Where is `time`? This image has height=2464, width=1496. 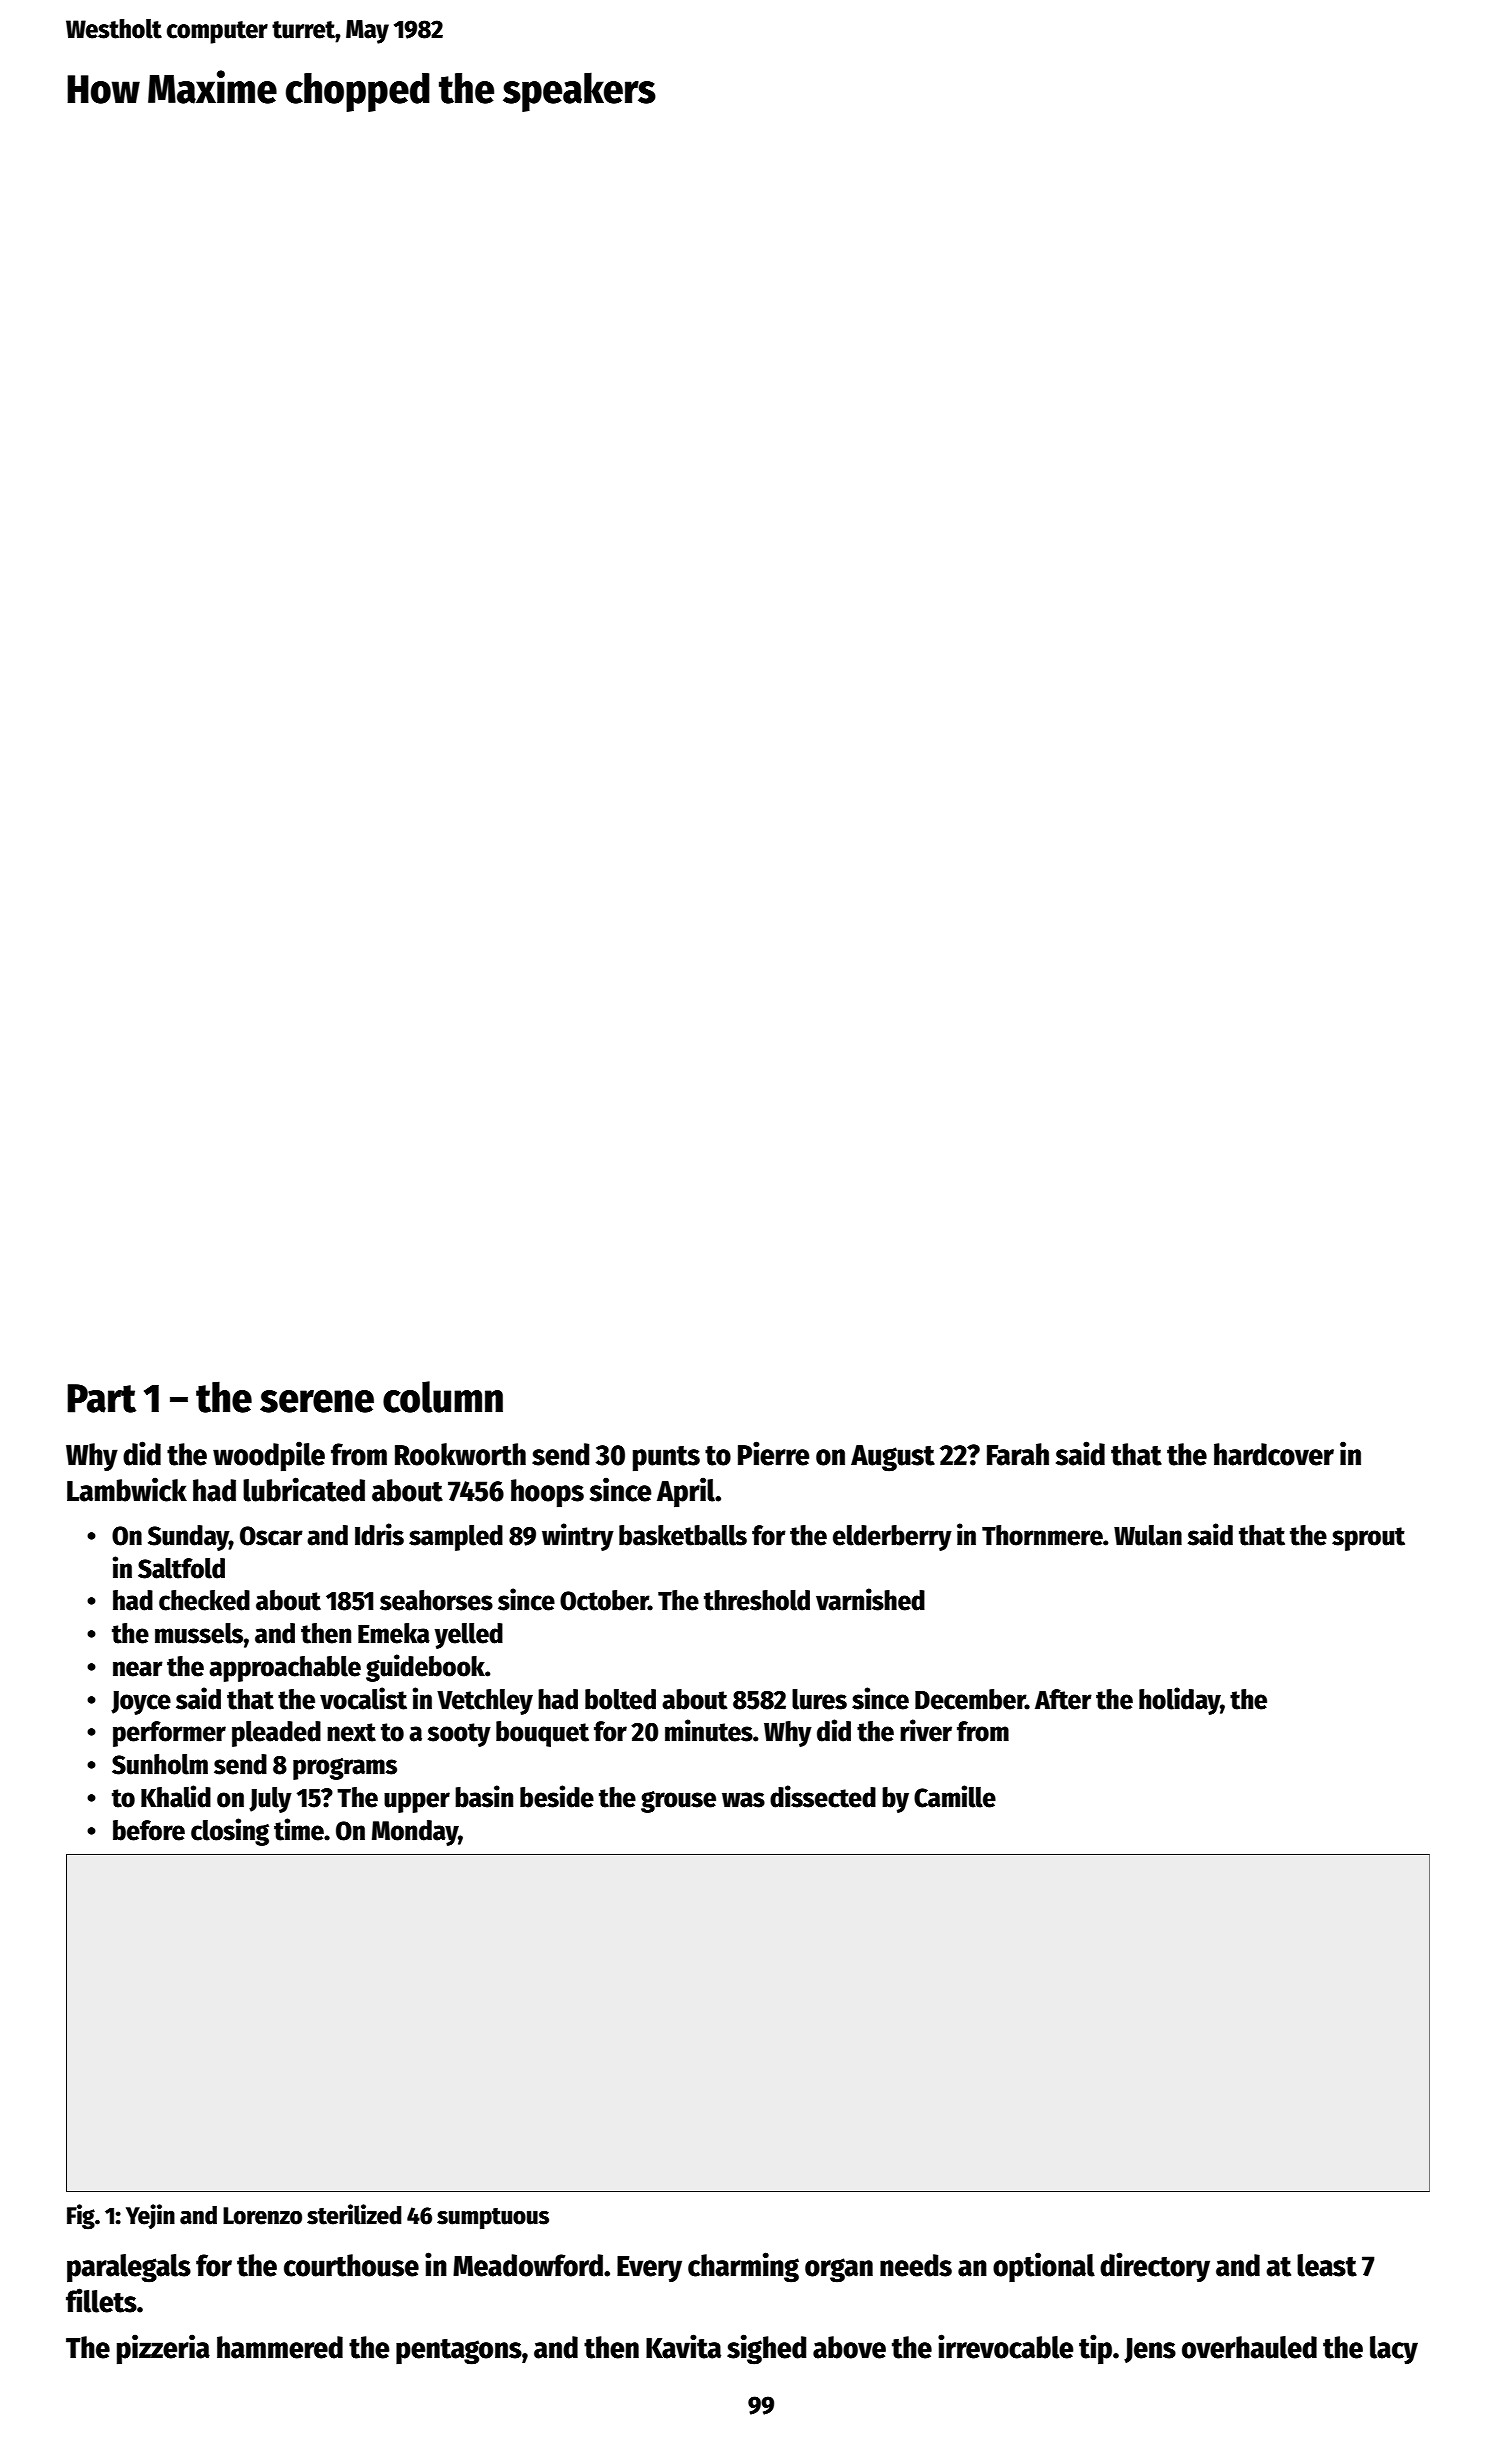 time is located at coordinates (299, 1829).
